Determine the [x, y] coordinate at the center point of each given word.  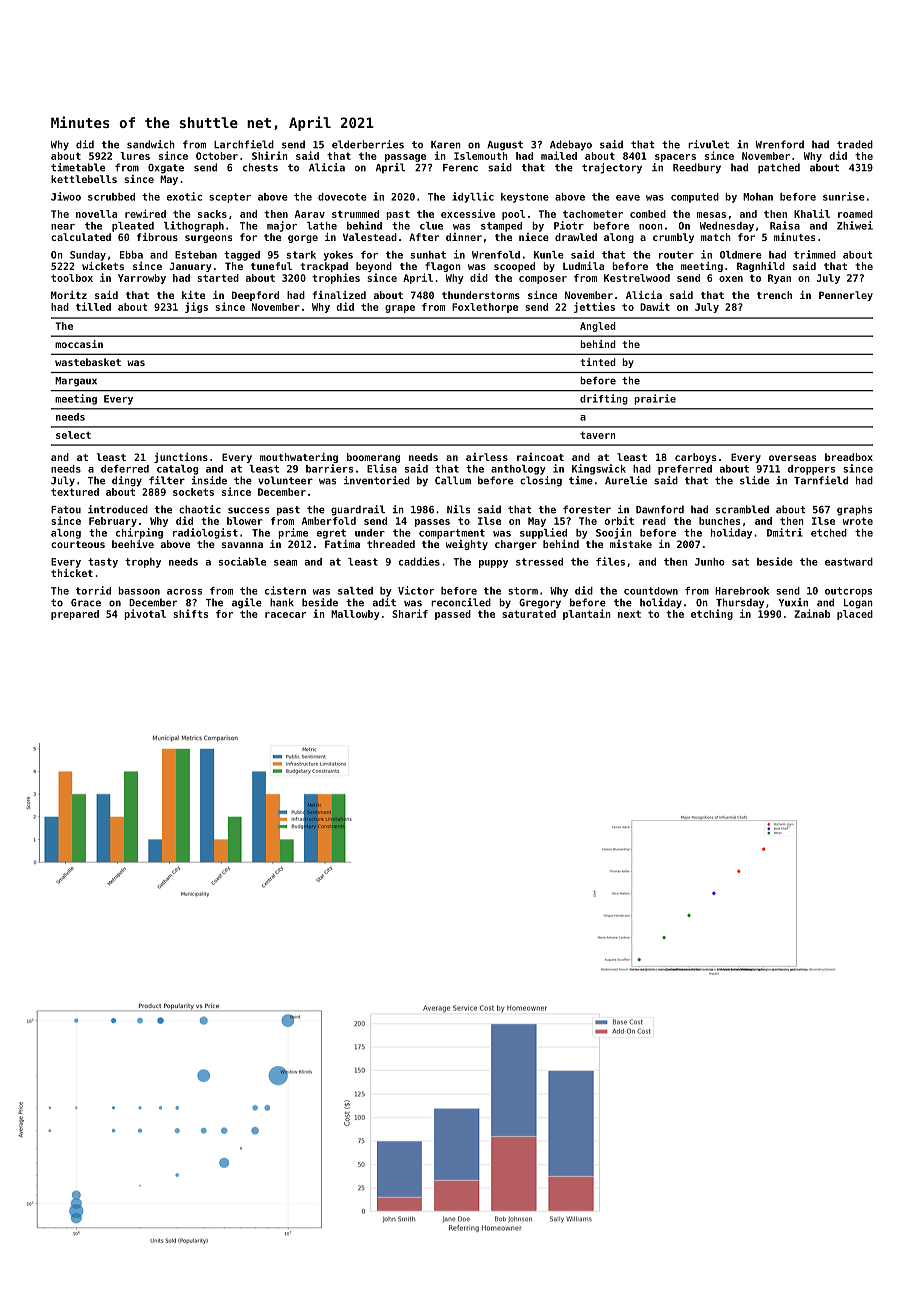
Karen [446, 145]
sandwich [151, 144]
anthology [518, 470]
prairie [655, 399]
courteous [78, 544]
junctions [181, 458]
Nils [458, 509]
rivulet [708, 144]
